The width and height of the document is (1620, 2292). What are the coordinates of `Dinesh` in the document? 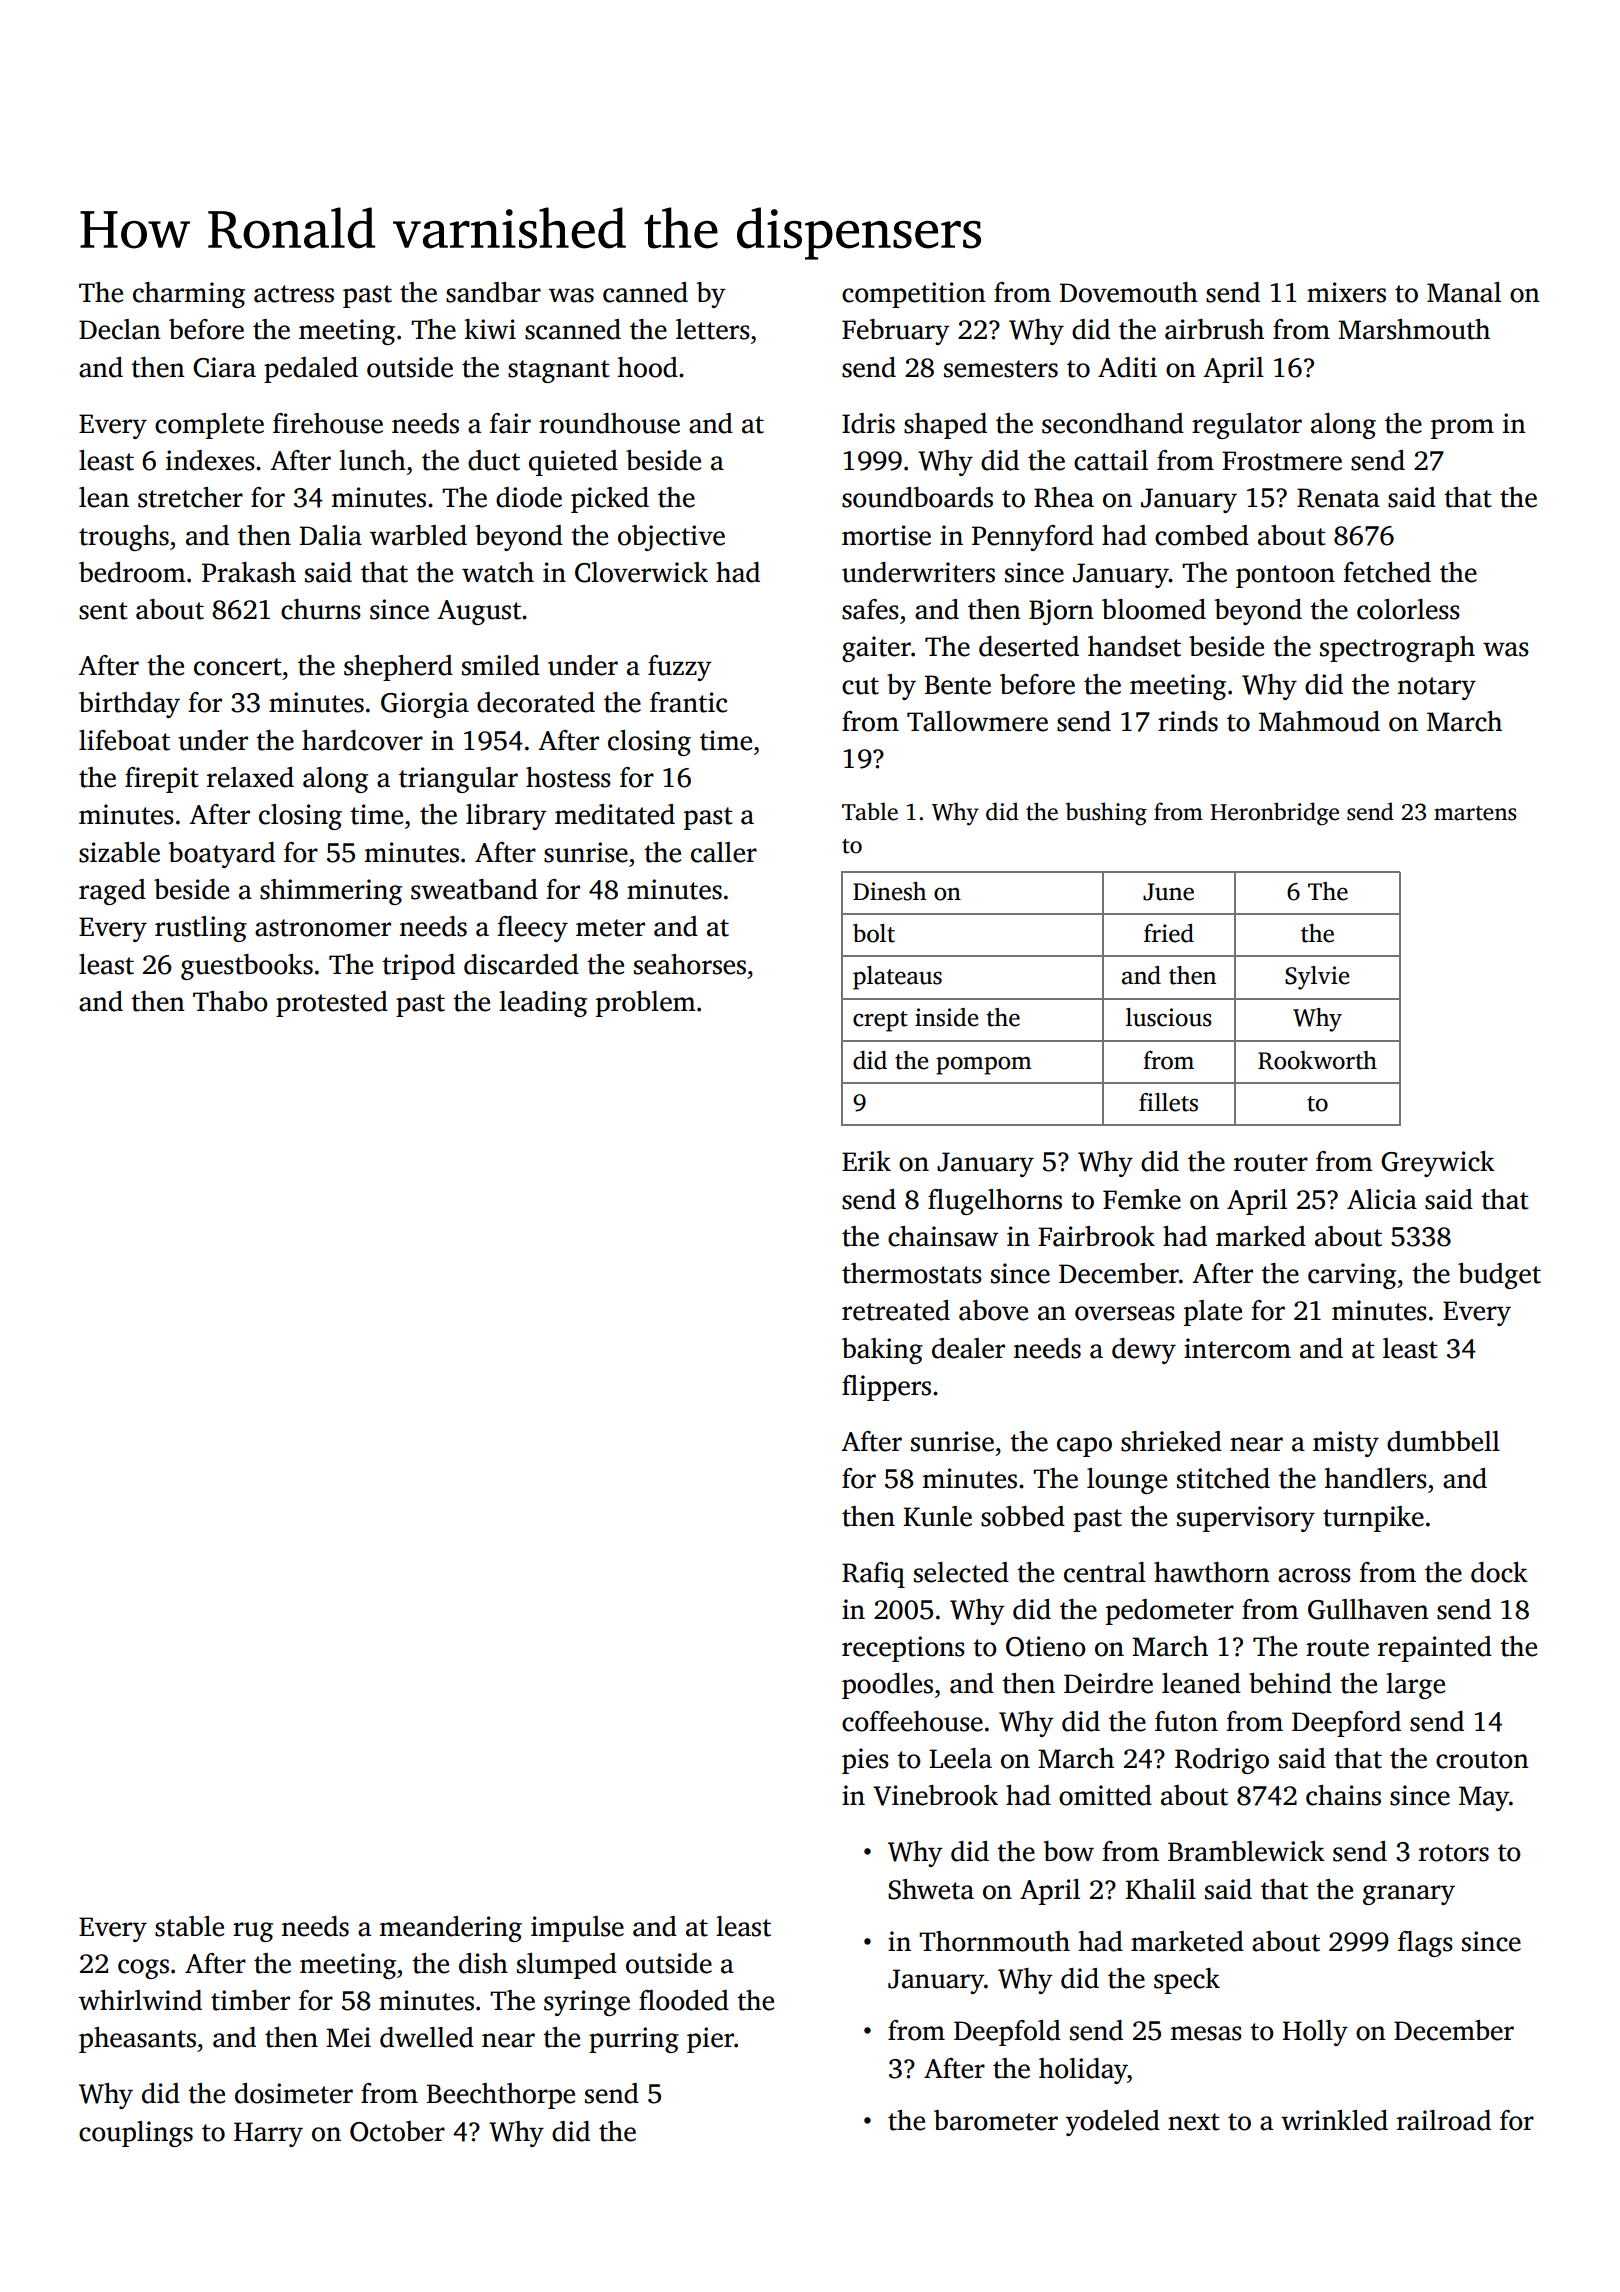 It's located at (889, 891).
